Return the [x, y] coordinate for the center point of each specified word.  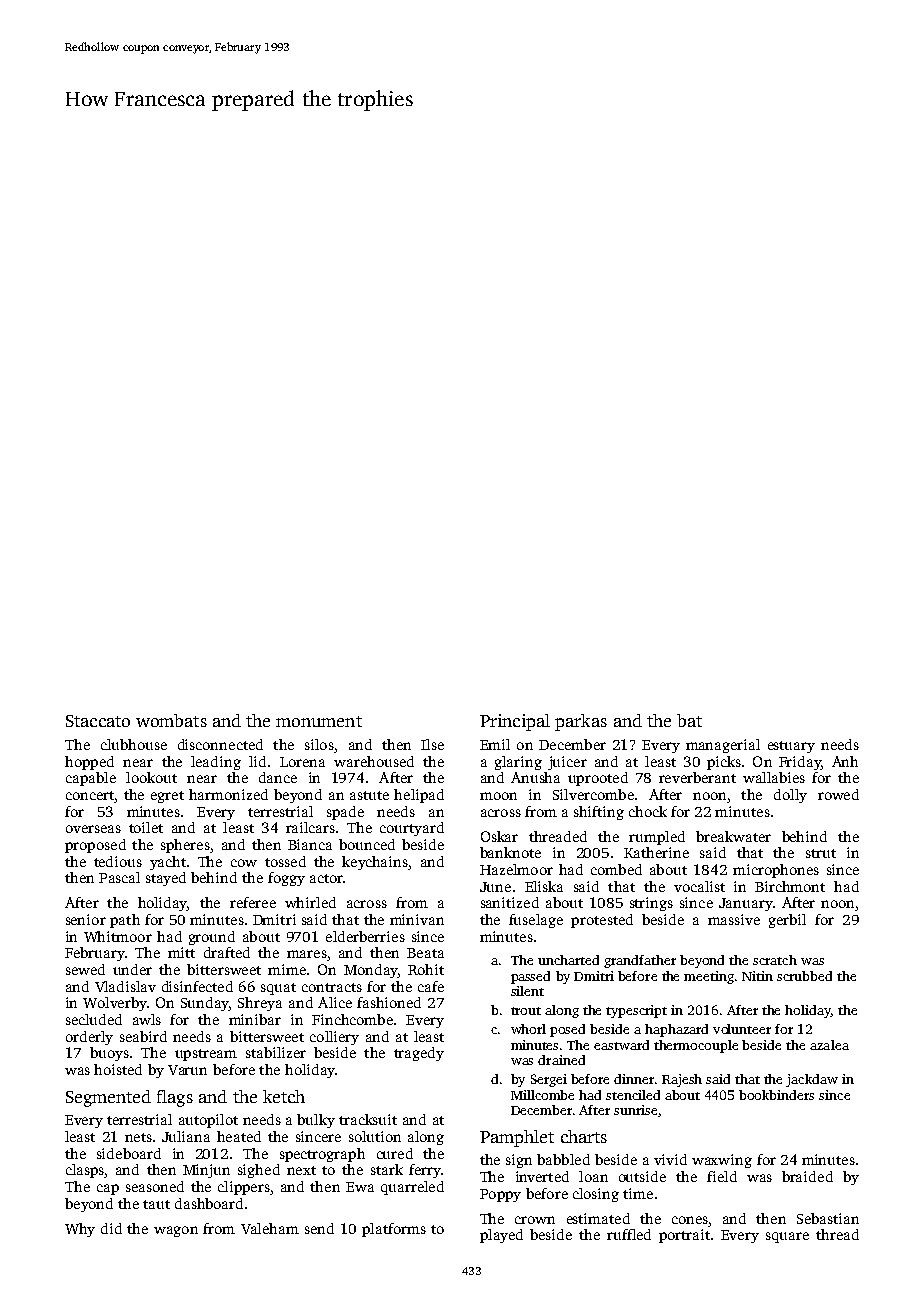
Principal [515, 722]
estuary [791, 747]
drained [561, 1060]
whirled [310, 902]
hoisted [118, 1069]
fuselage [536, 921]
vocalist [699, 886]
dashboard [209, 1203]
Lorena [302, 762]
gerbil [787, 921]
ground [212, 938]
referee [253, 902]
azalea [829, 1045]
